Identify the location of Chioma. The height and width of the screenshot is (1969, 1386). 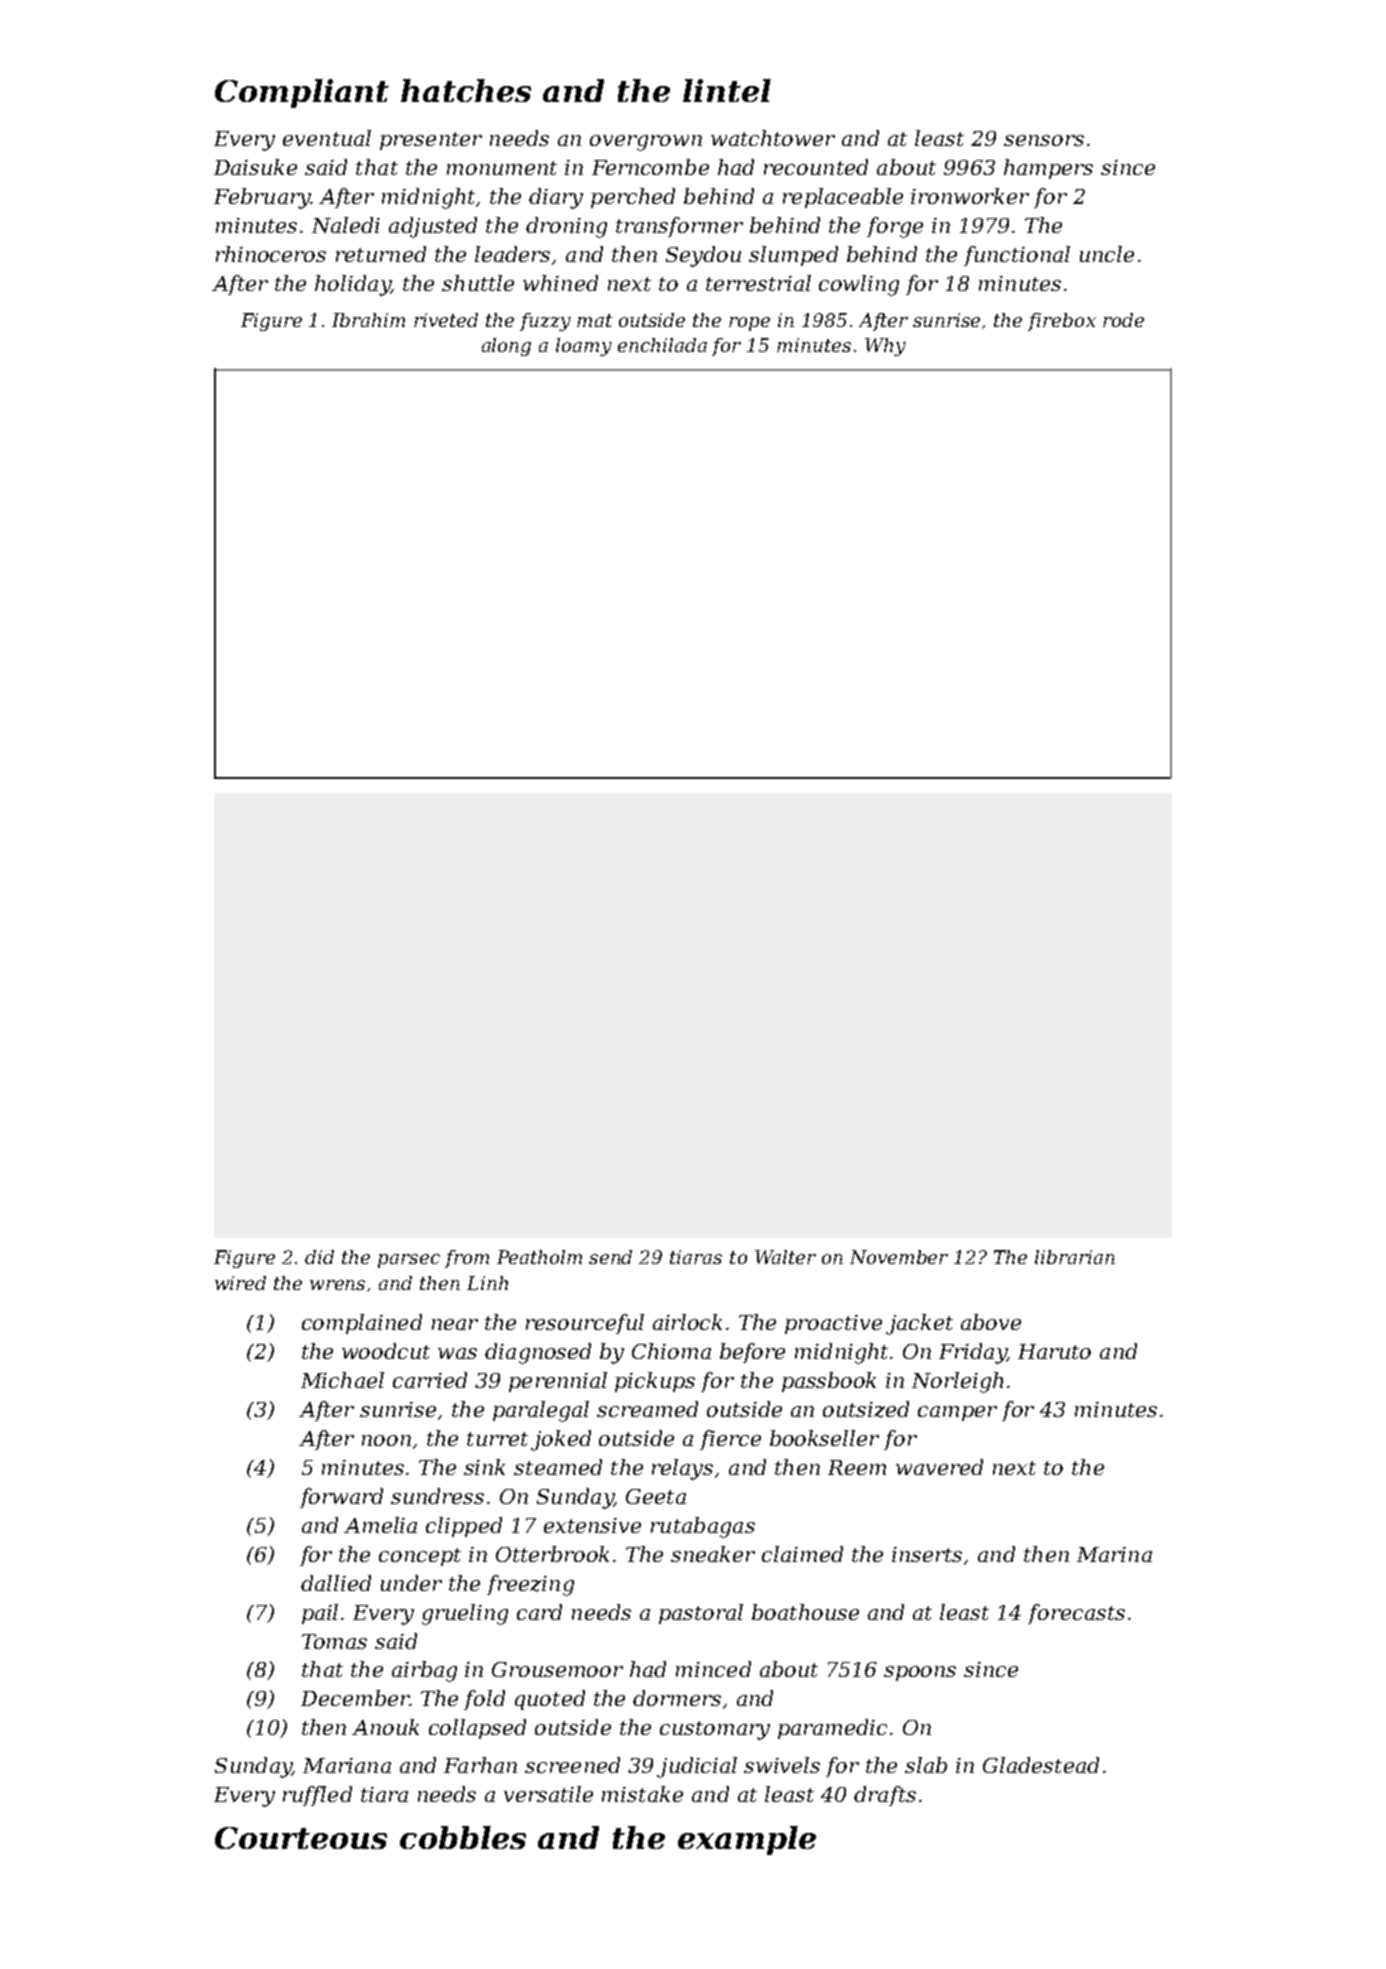
(671, 1351).
